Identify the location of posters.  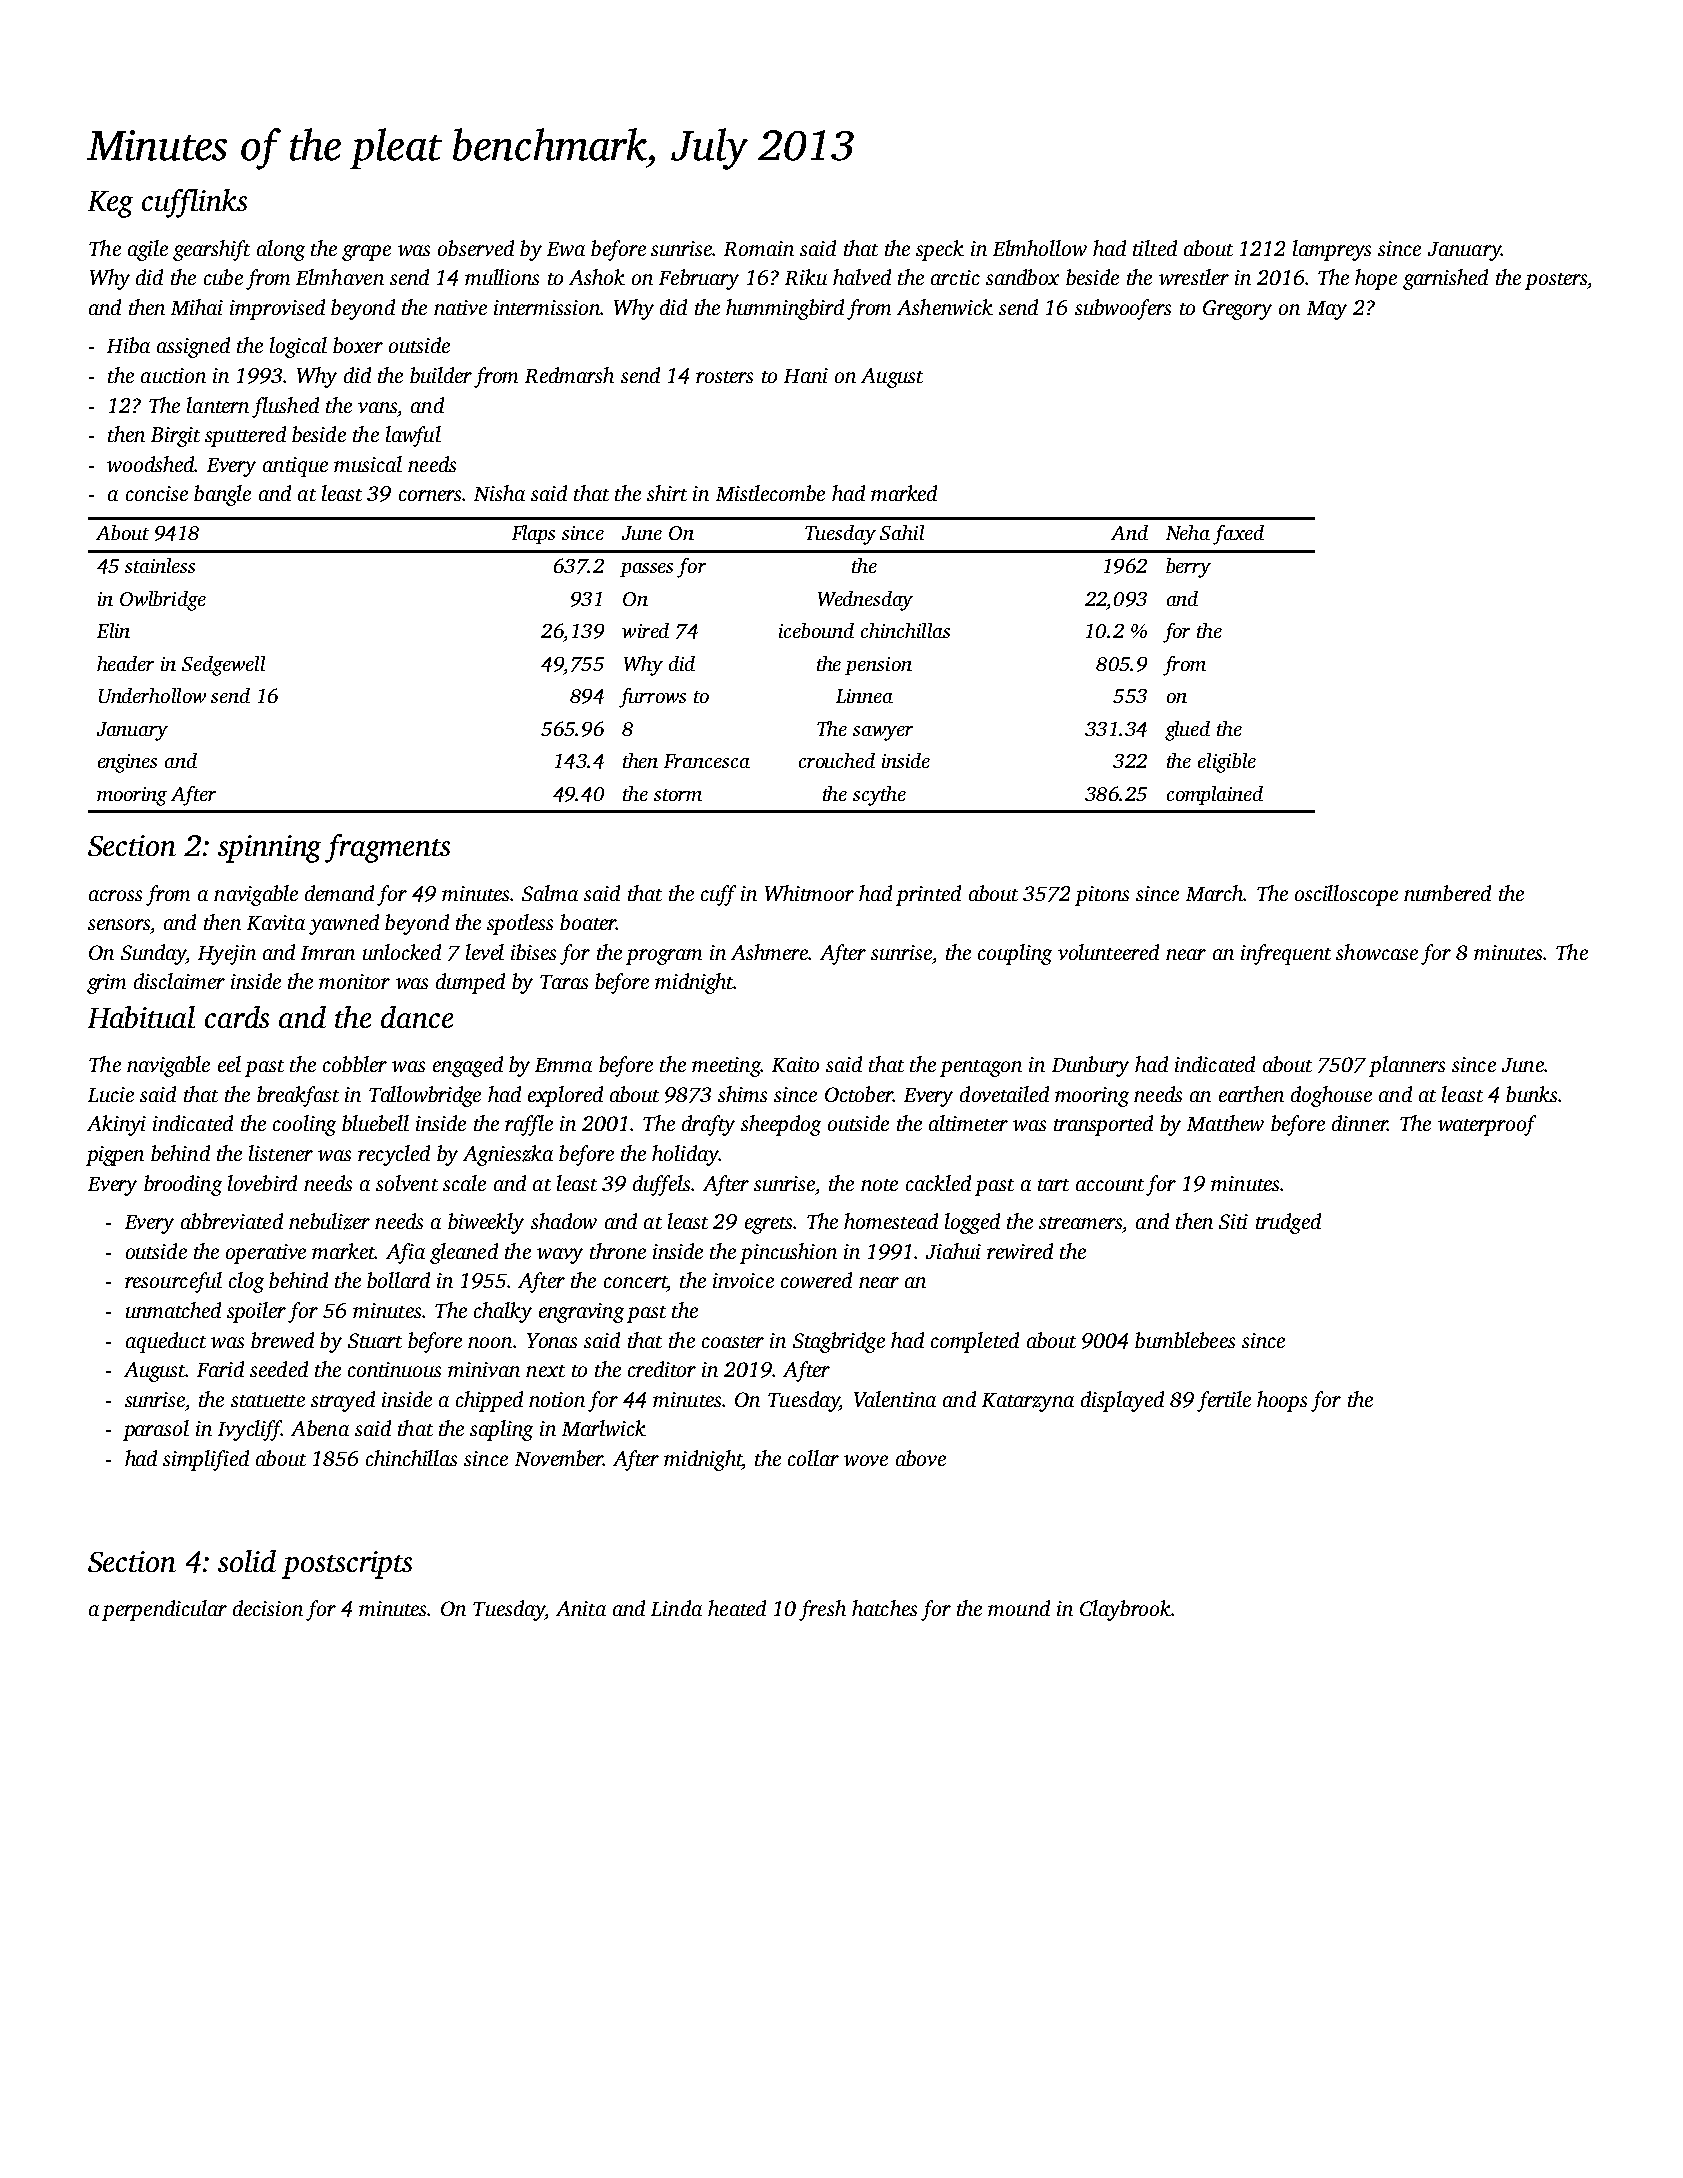
(1556, 281).
